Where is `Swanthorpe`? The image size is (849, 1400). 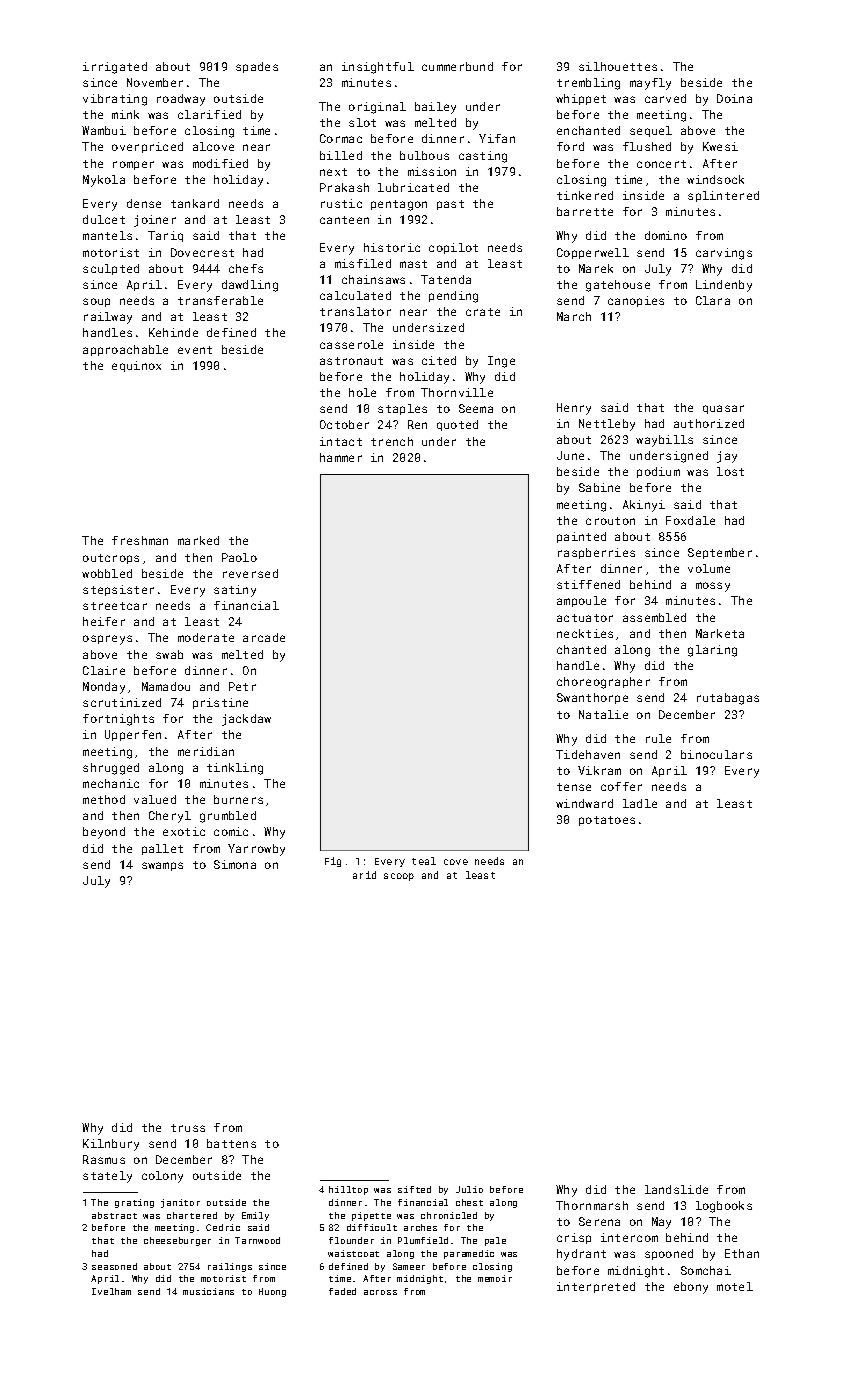
Swanthorpe is located at coordinates (592, 698).
